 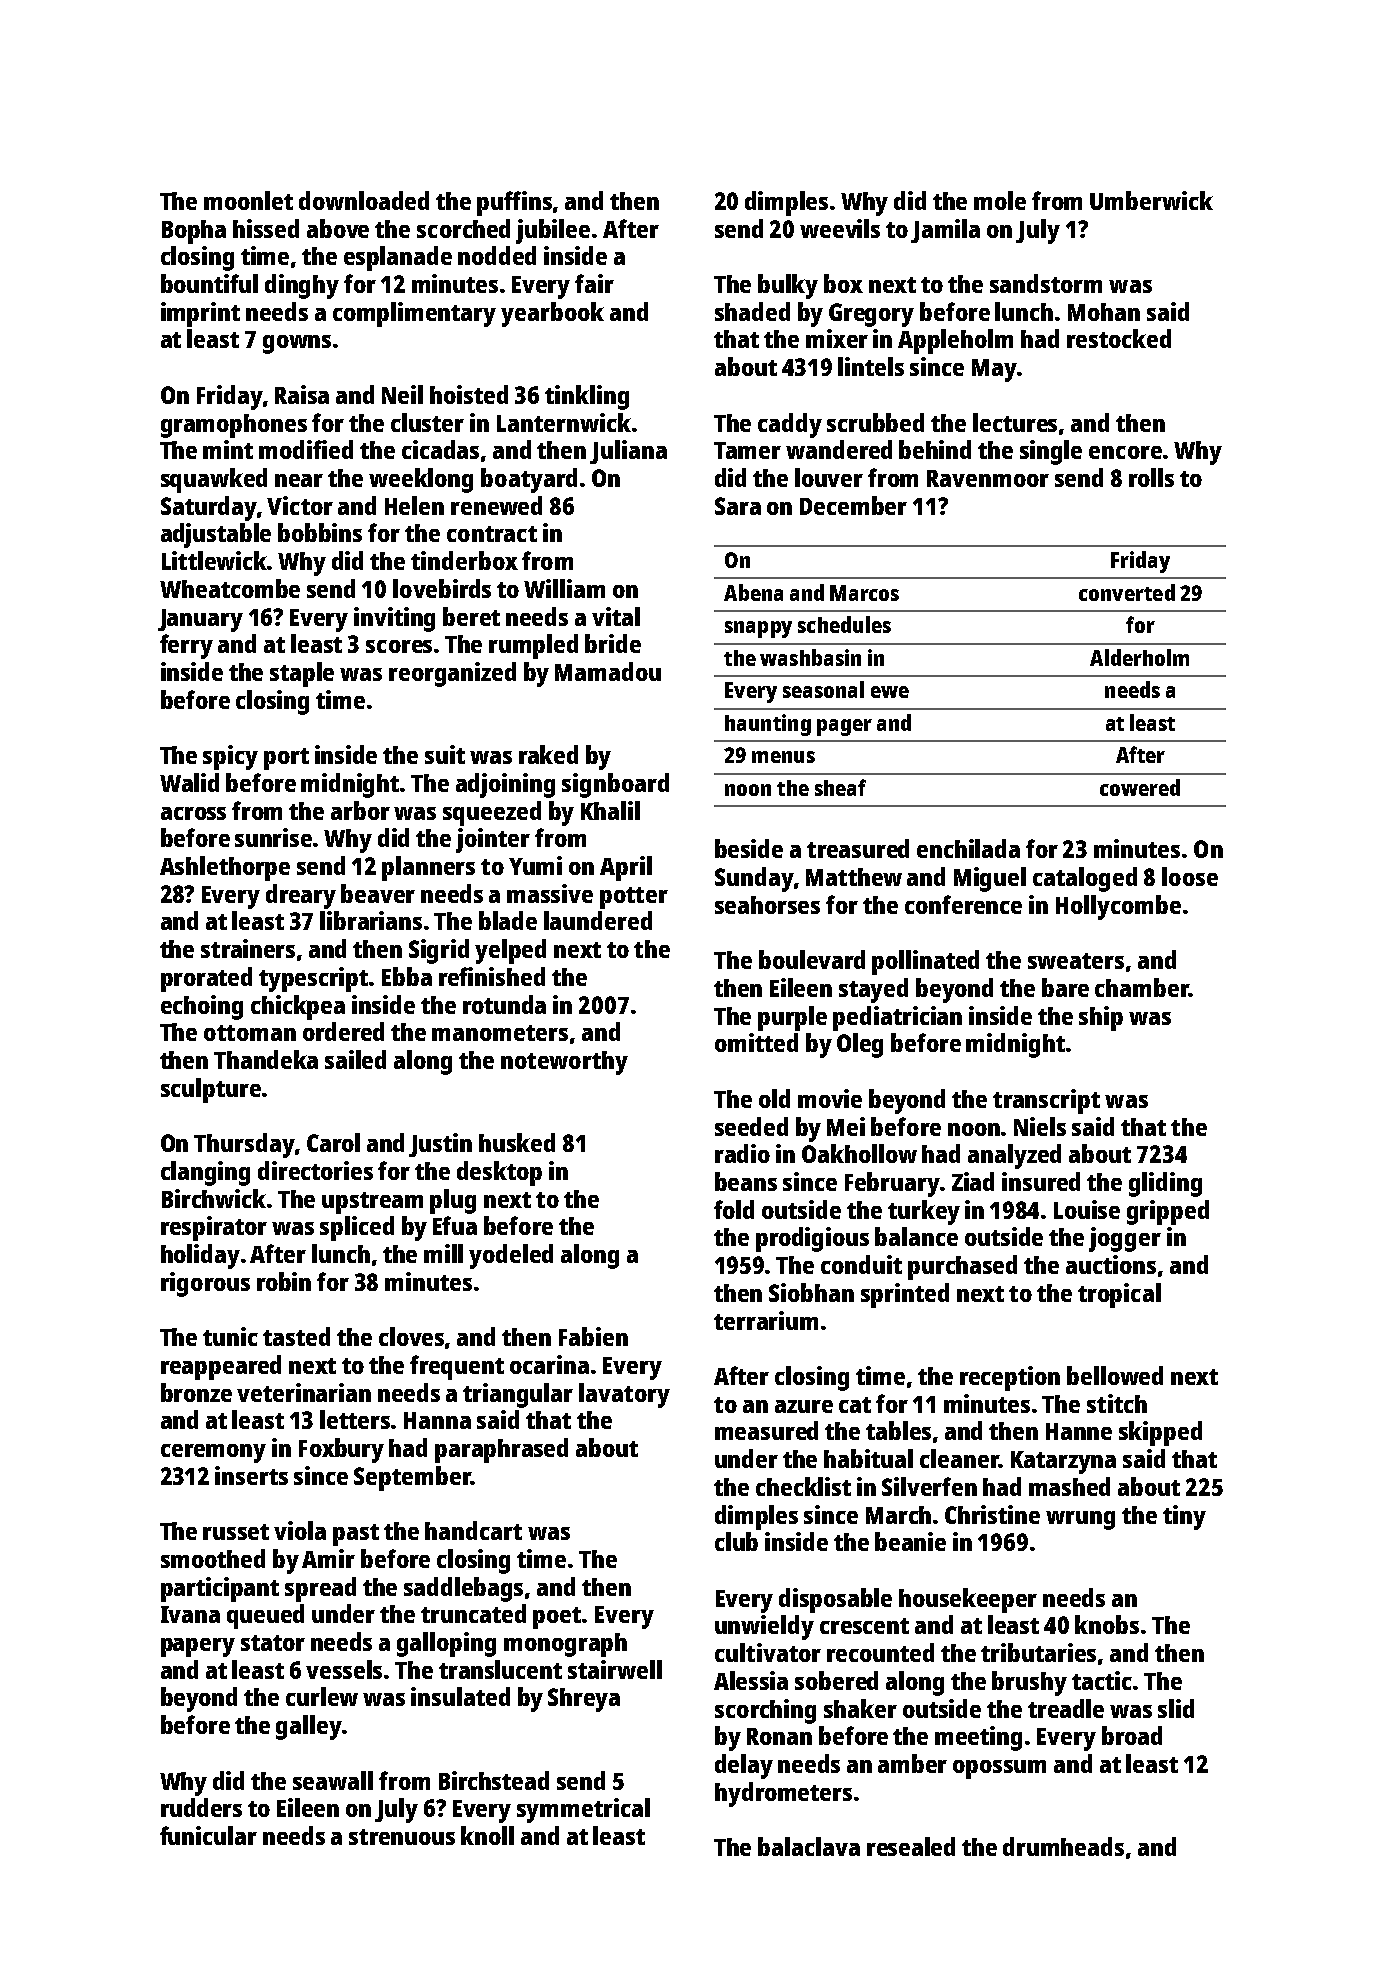 I want to click on boatyard, so click(x=529, y=480).
